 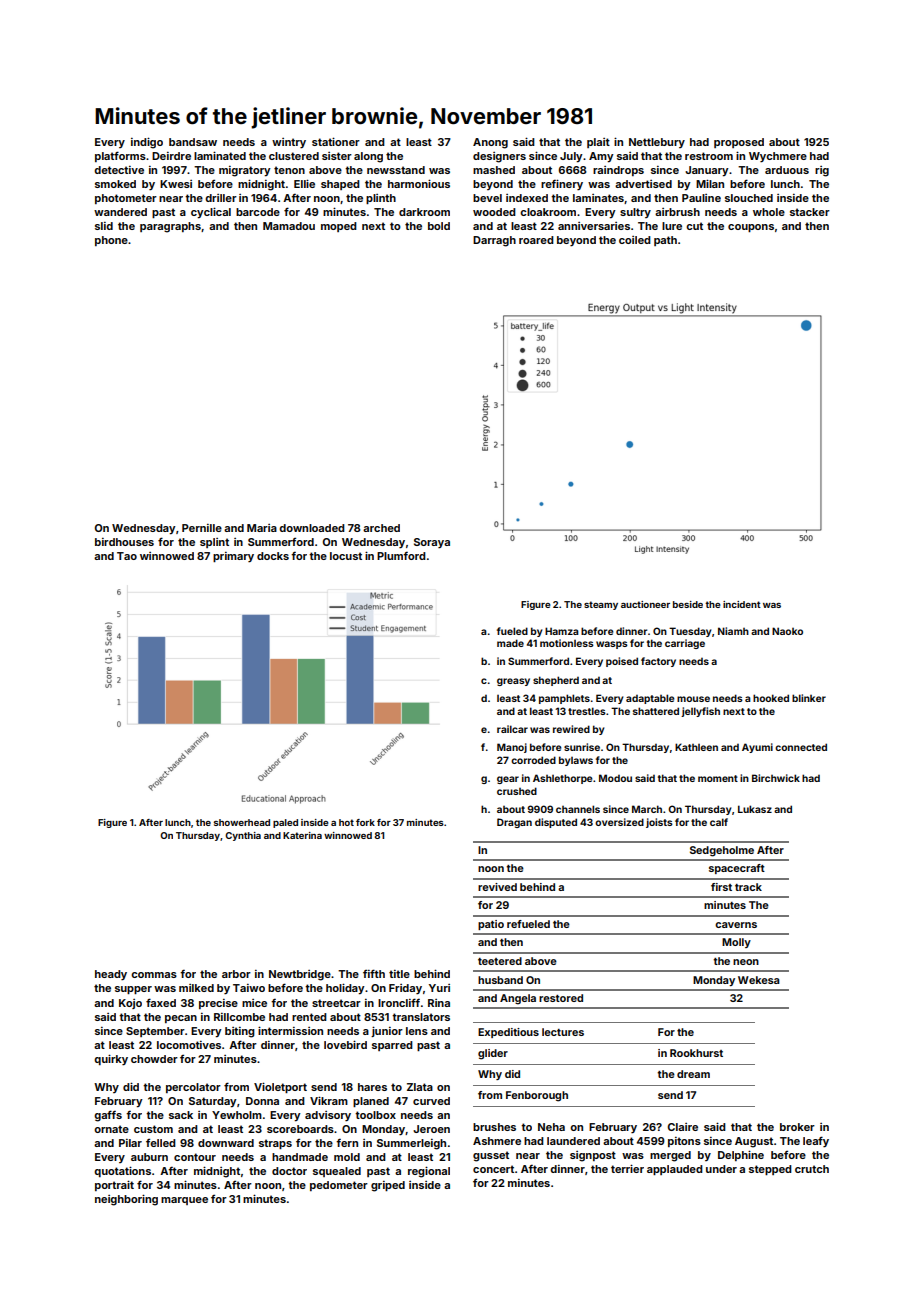 What do you see at coordinates (490, 143) in the screenshot?
I see `Anong` at bounding box center [490, 143].
